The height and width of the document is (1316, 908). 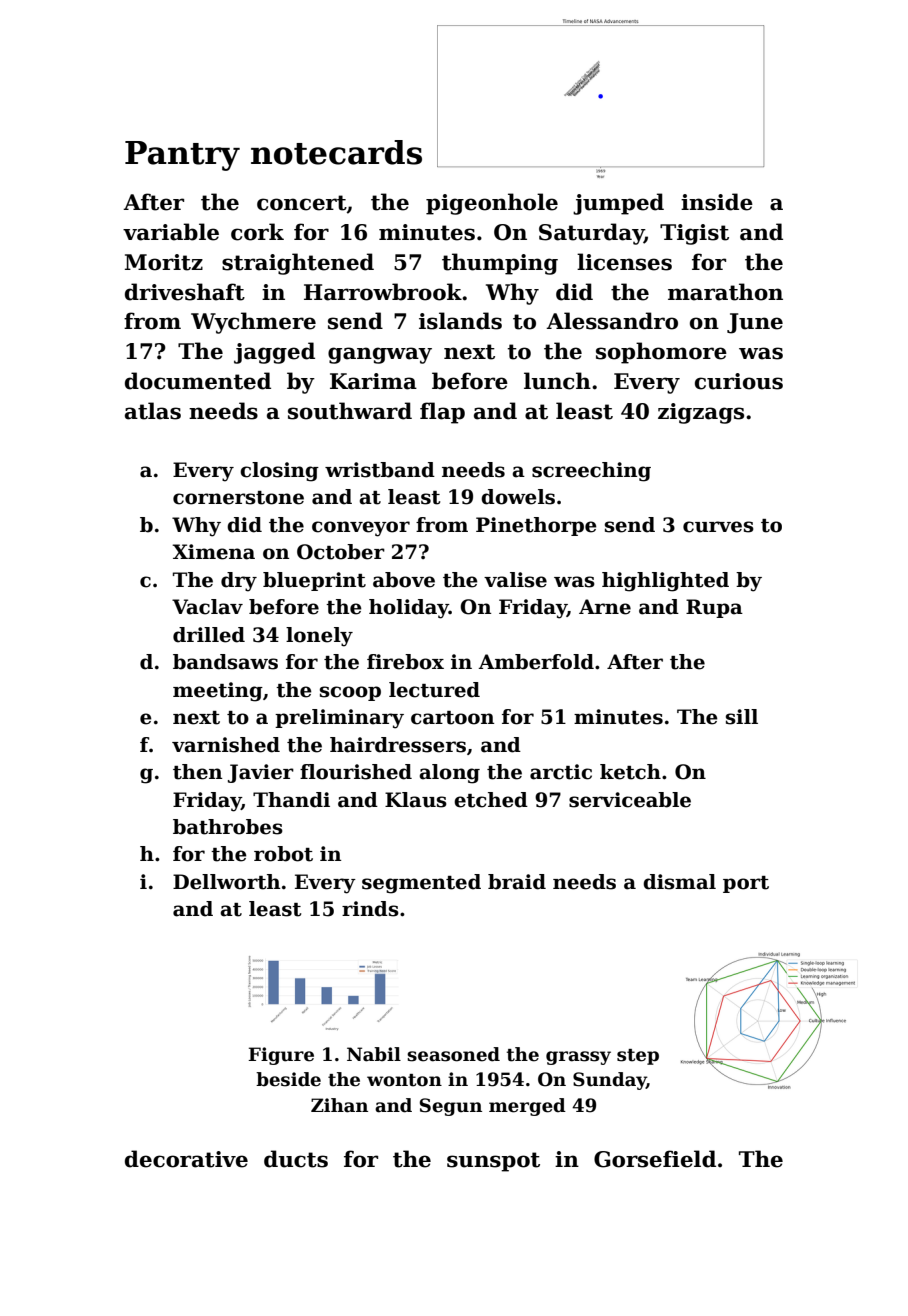 I want to click on dismal, so click(x=679, y=882).
